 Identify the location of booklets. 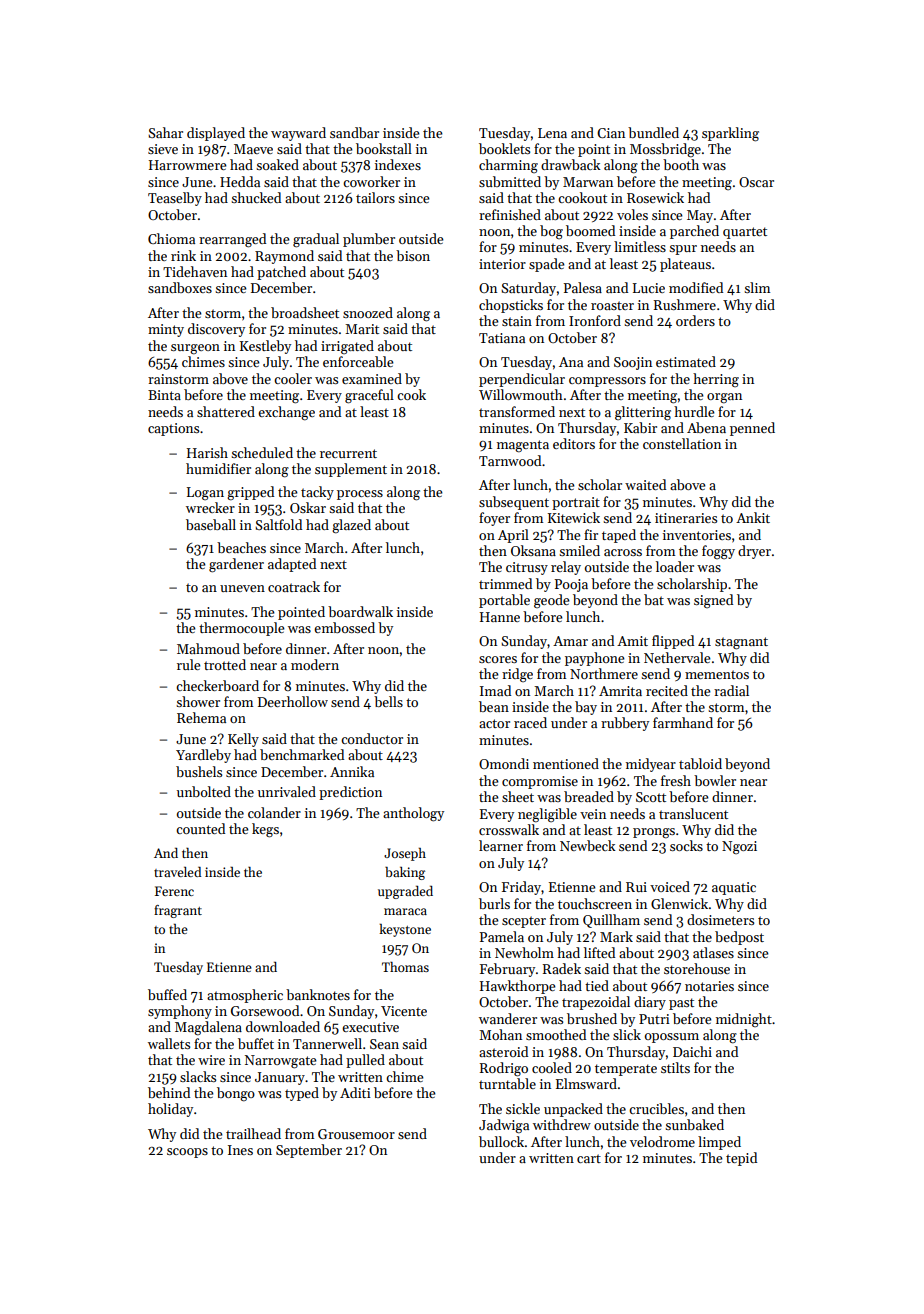
(504, 148).
